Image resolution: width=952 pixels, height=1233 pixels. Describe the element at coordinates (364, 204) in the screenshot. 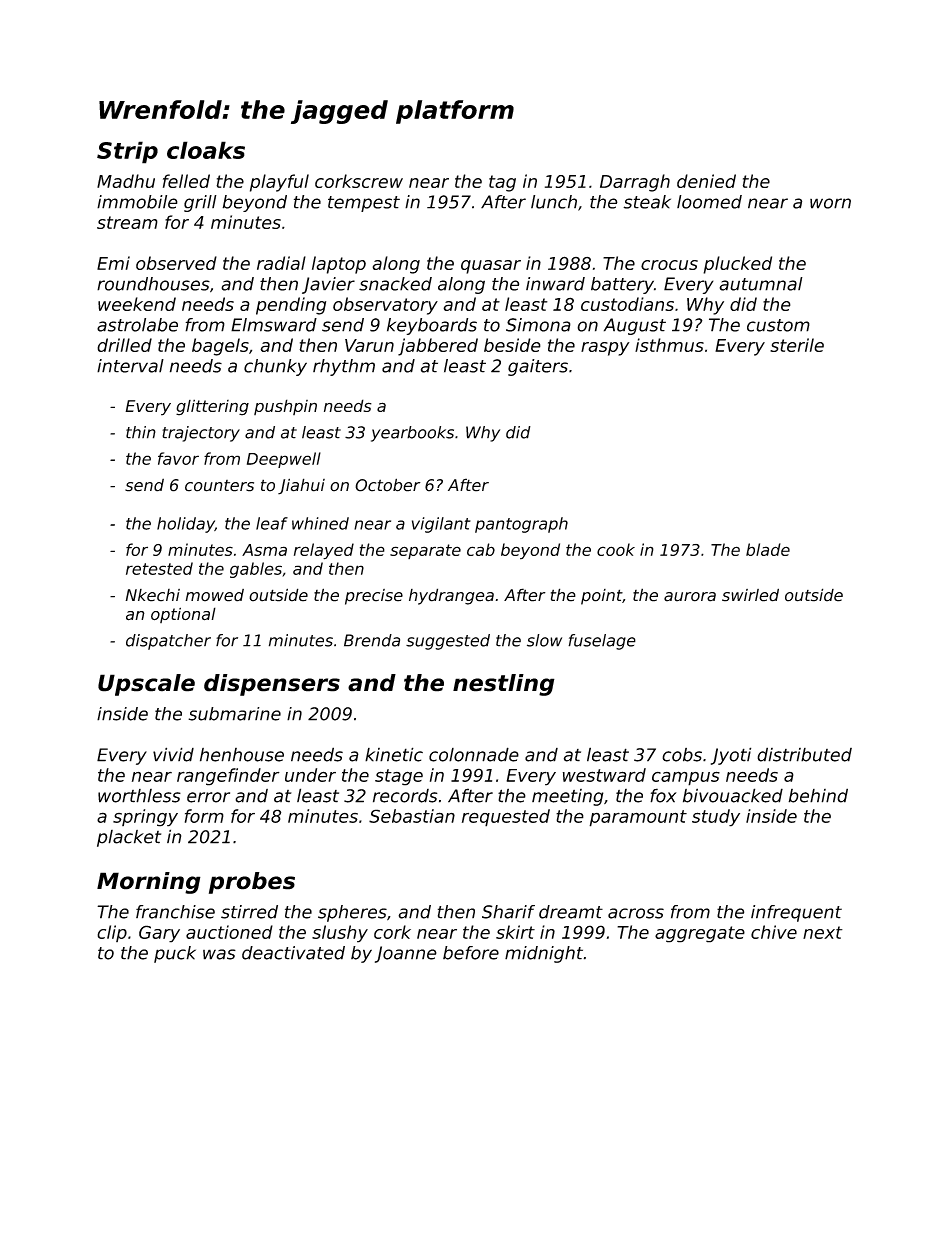

I see `tempest` at that location.
